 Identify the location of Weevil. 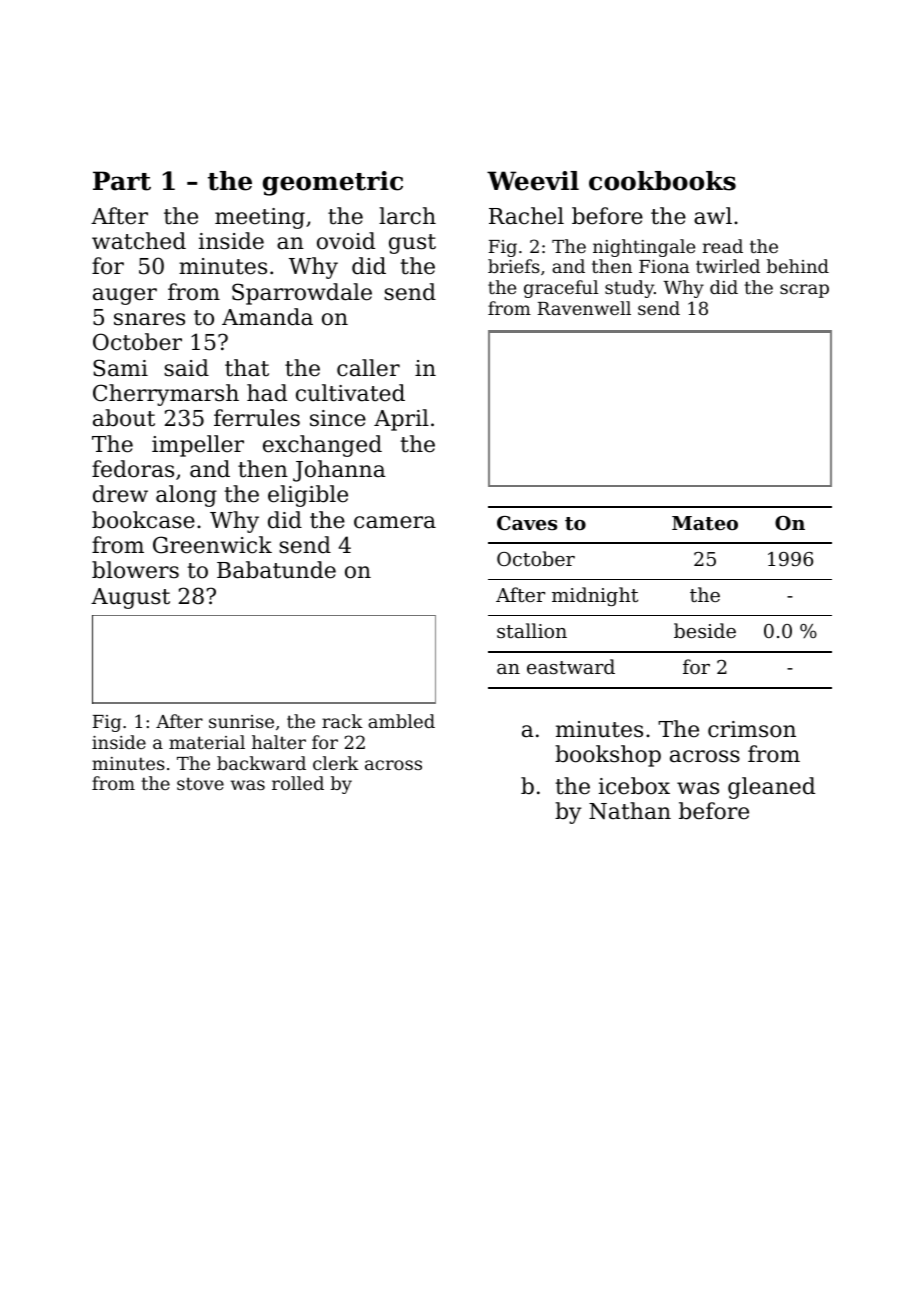
(533, 181).
